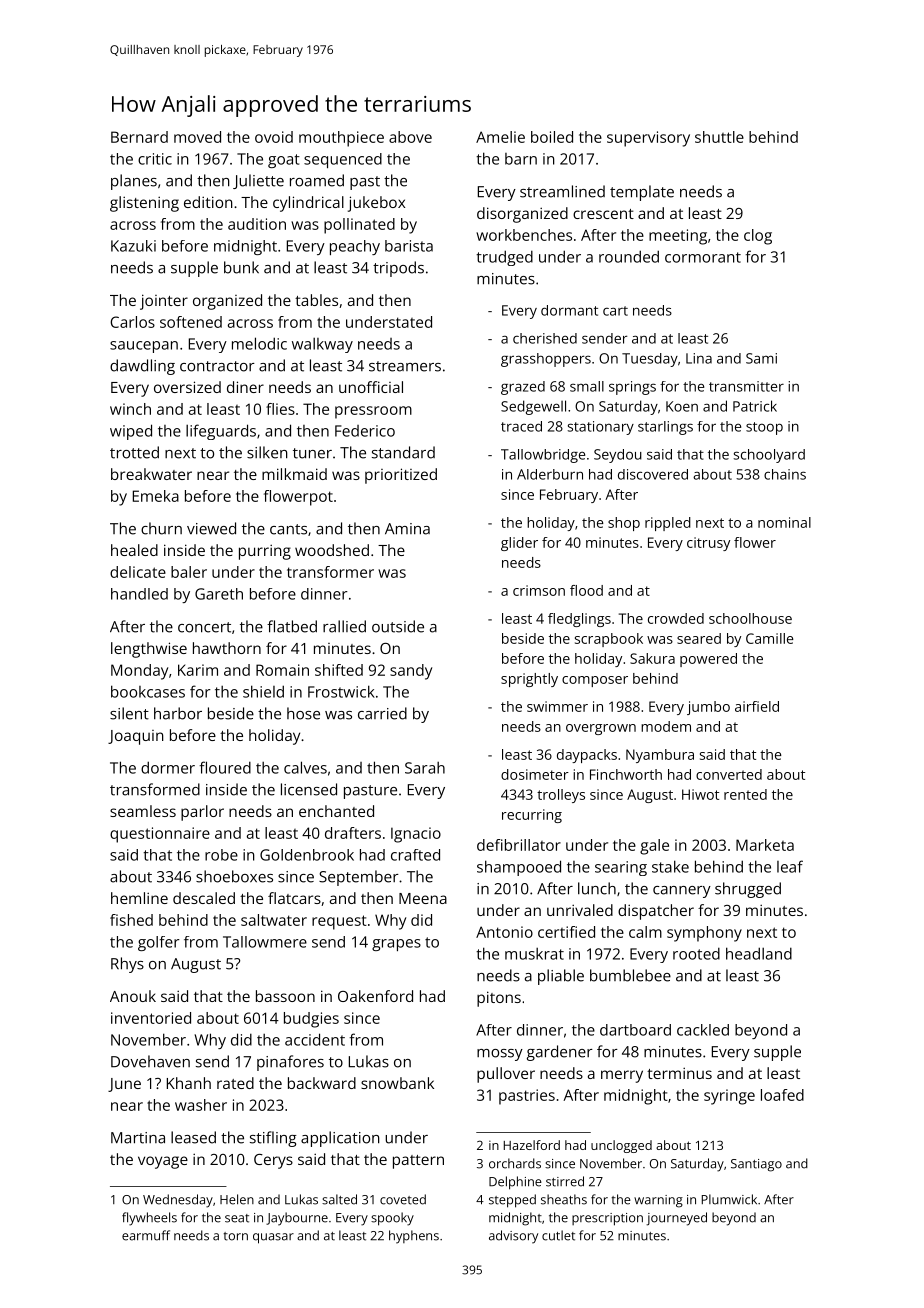  What do you see at coordinates (273, 1238) in the screenshot?
I see `quasar` at bounding box center [273, 1238].
